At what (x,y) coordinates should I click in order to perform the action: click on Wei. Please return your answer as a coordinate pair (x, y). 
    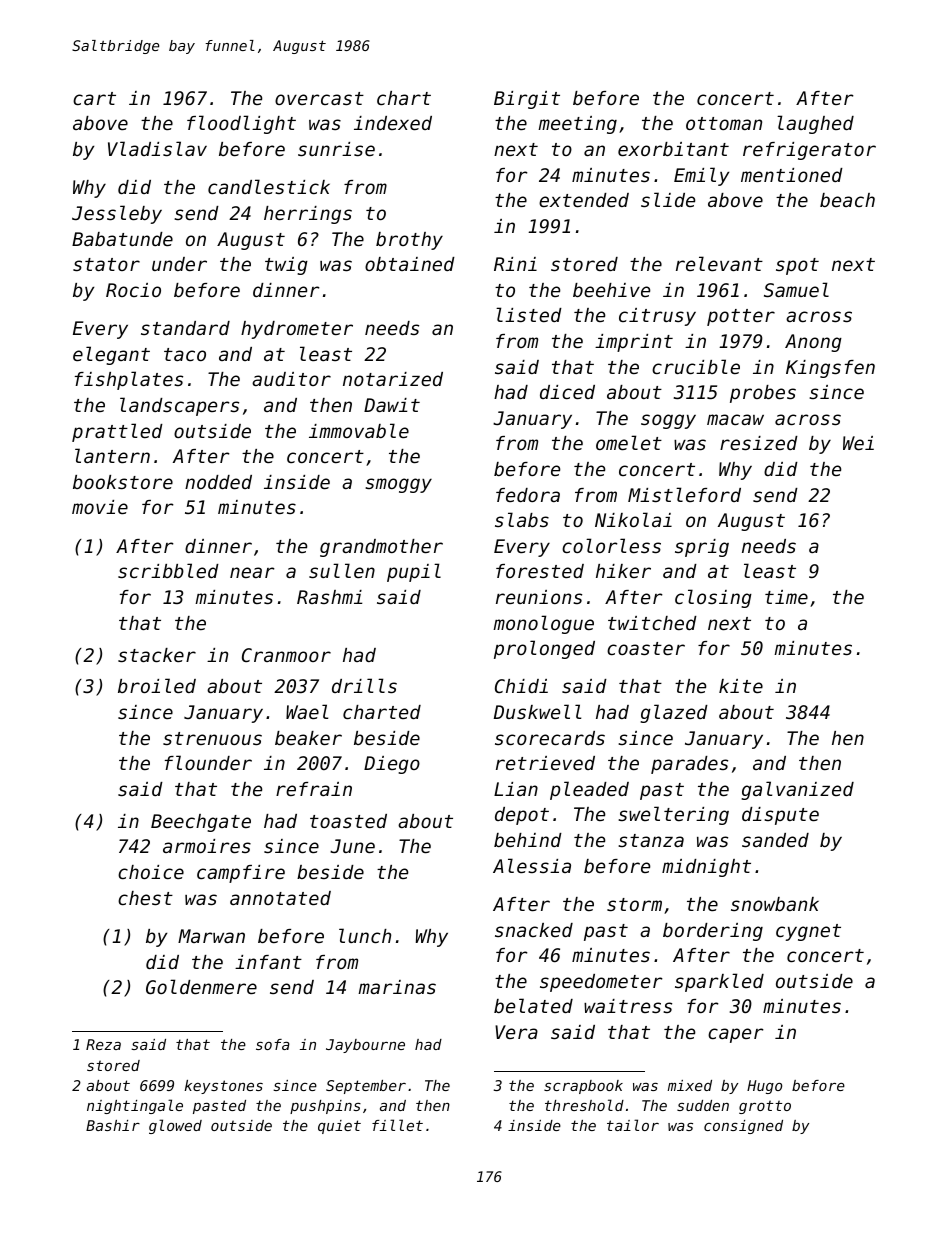
    Looking at the image, I should click on (858, 443).
